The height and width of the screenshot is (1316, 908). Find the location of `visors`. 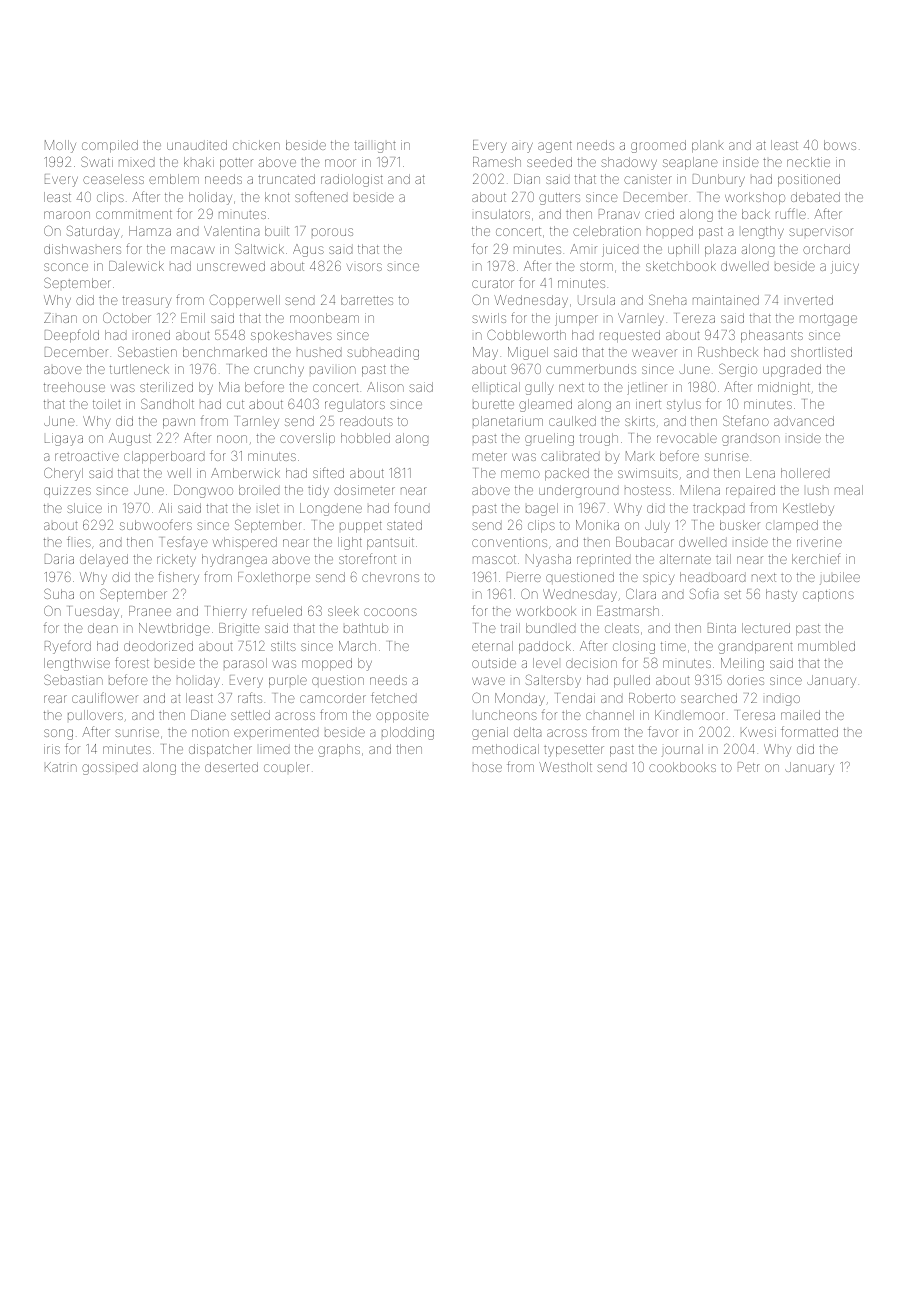

visors is located at coordinates (364, 267).
